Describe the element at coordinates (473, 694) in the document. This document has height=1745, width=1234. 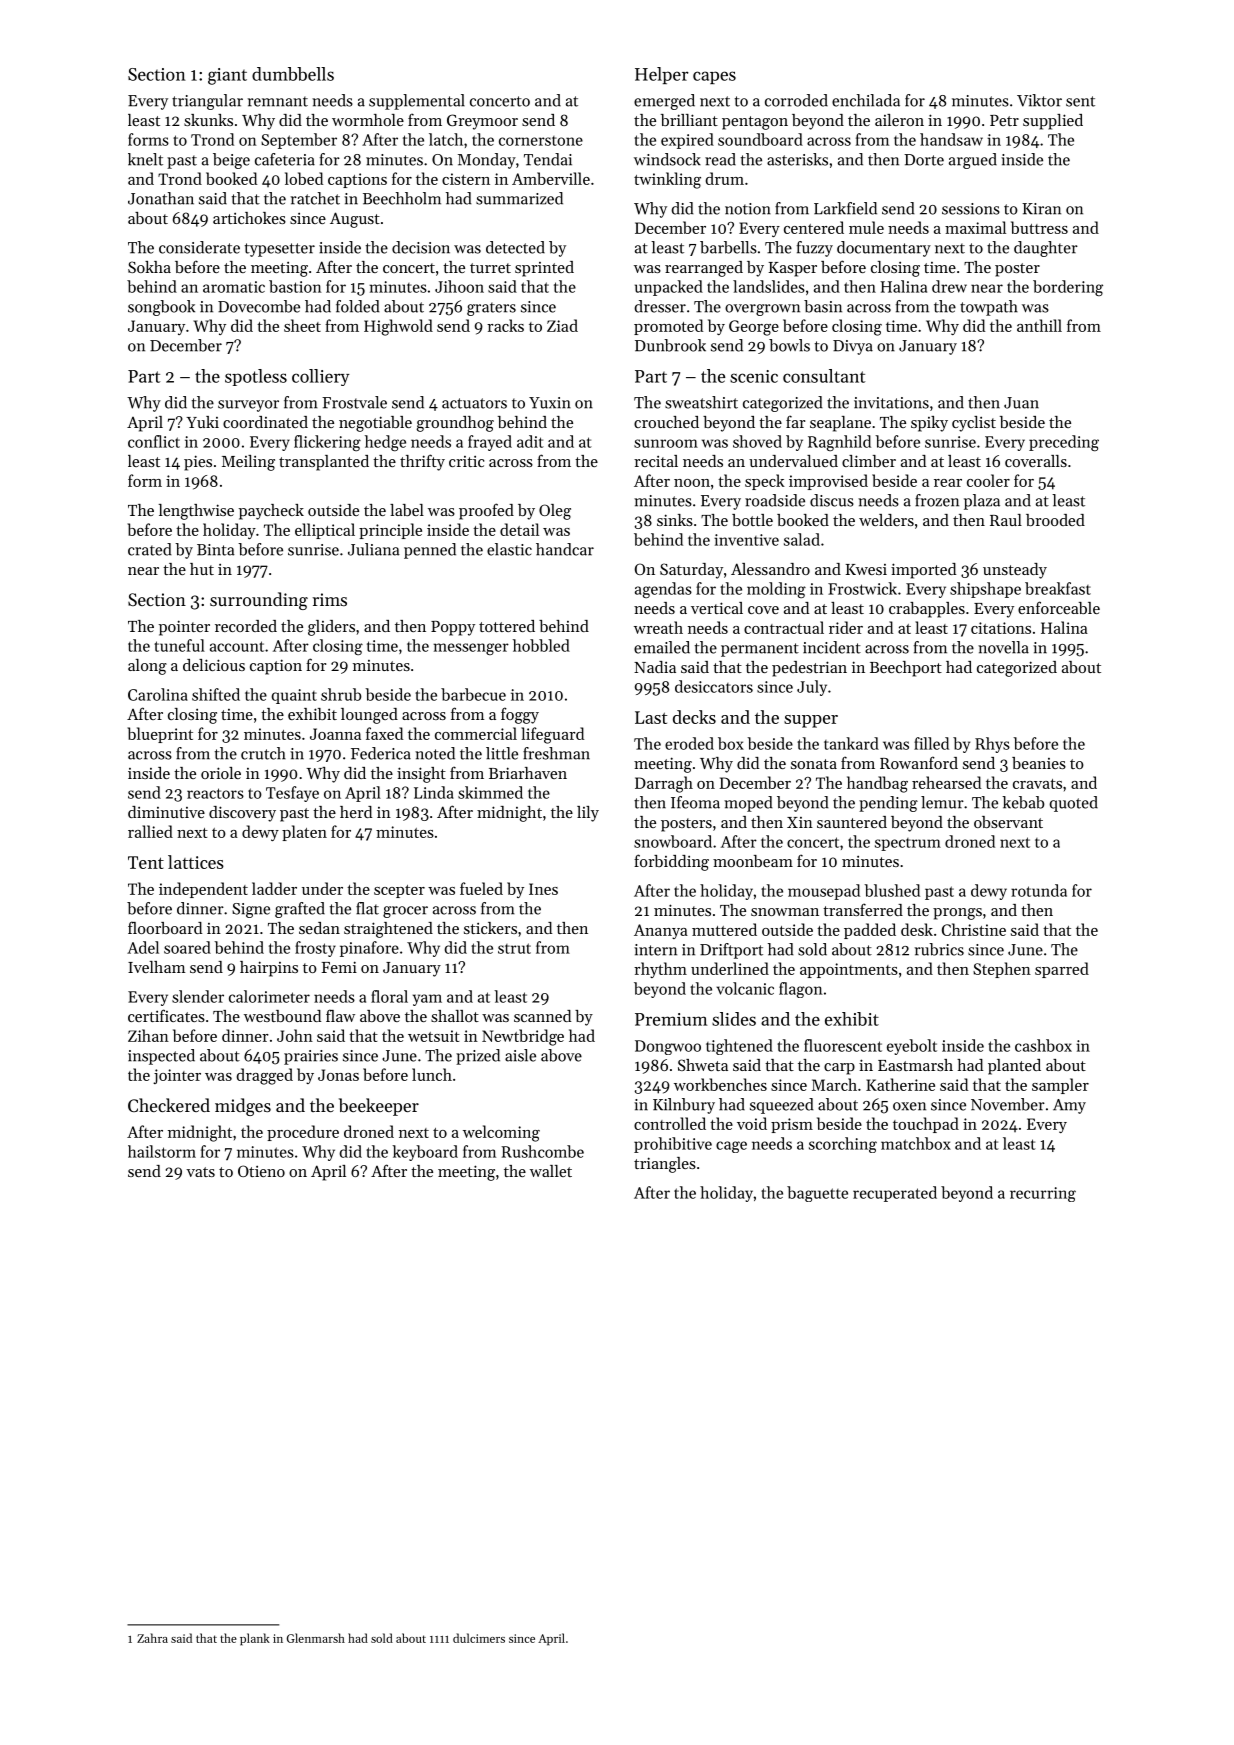
I see `barbecue` at that location.
